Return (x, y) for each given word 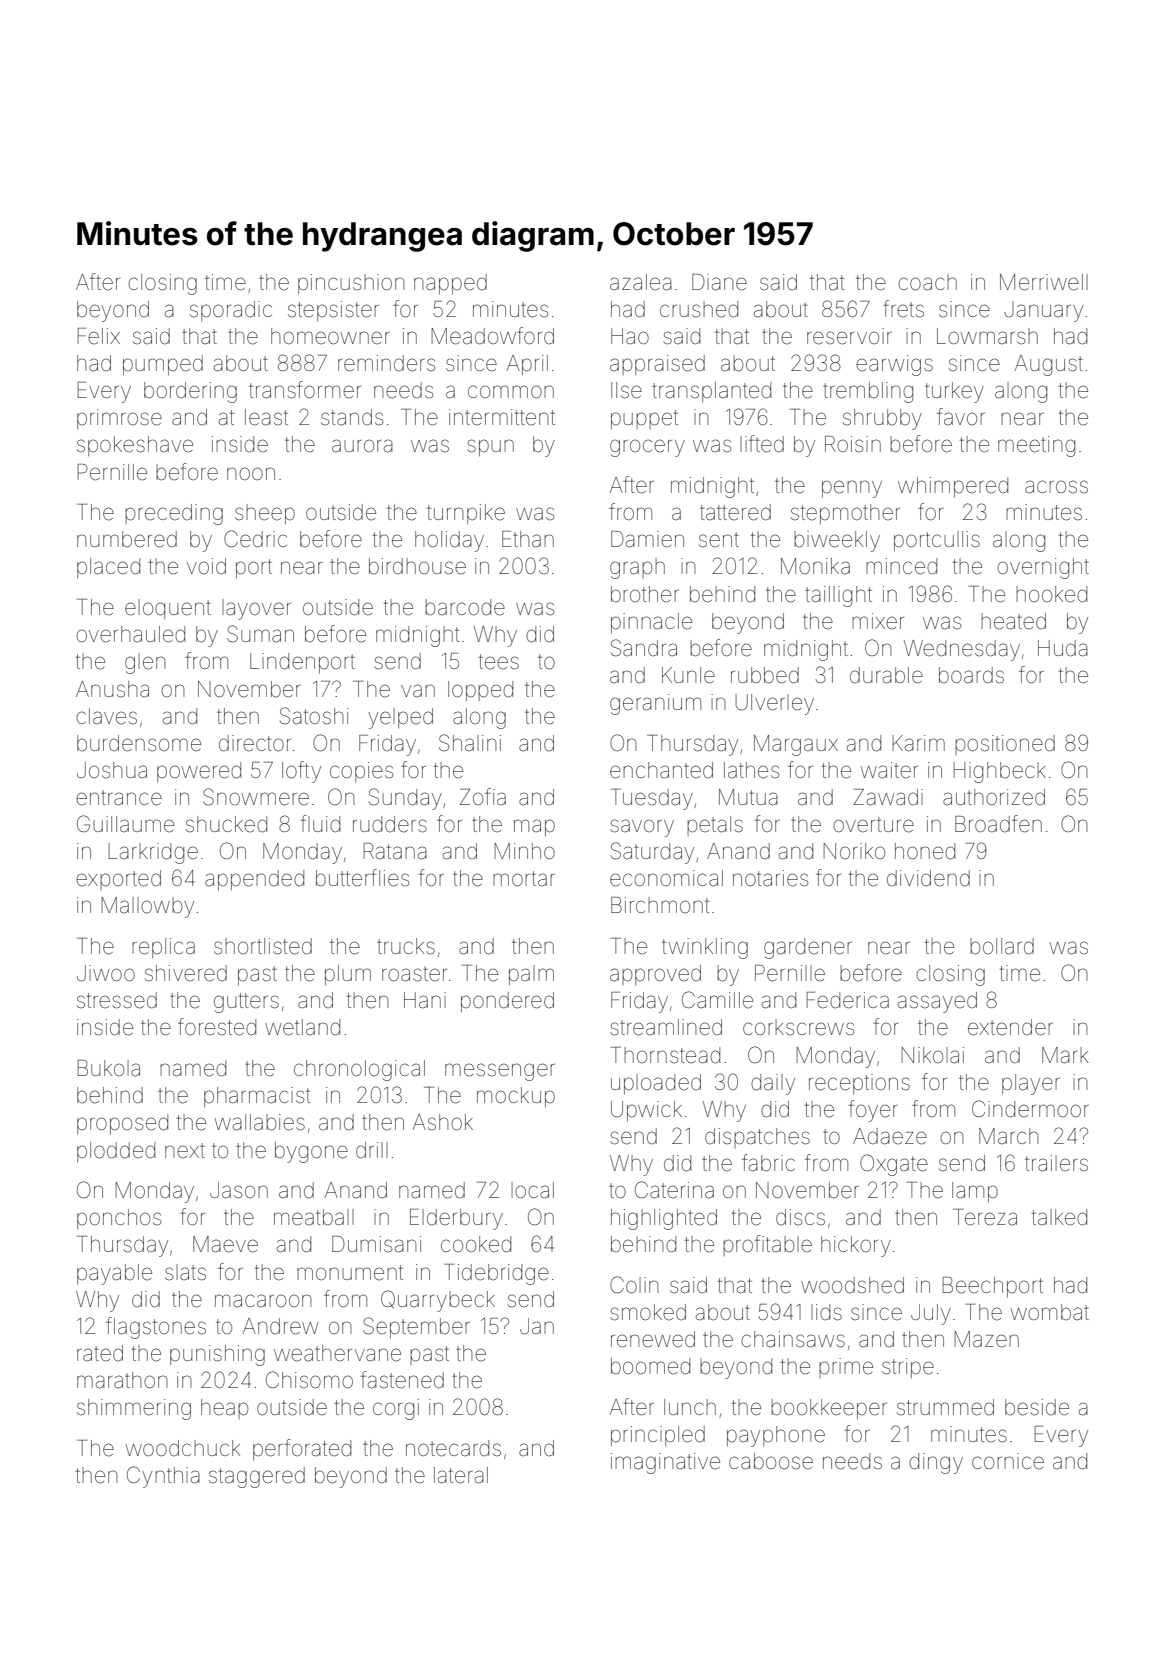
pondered (507, 1002)
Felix (99, 336)
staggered (257, 1477)
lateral (461, 1475)
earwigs (894, 365)
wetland (302, 1027)
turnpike (466, 514)
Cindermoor (1030, 1109)
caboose (771, 1461)
